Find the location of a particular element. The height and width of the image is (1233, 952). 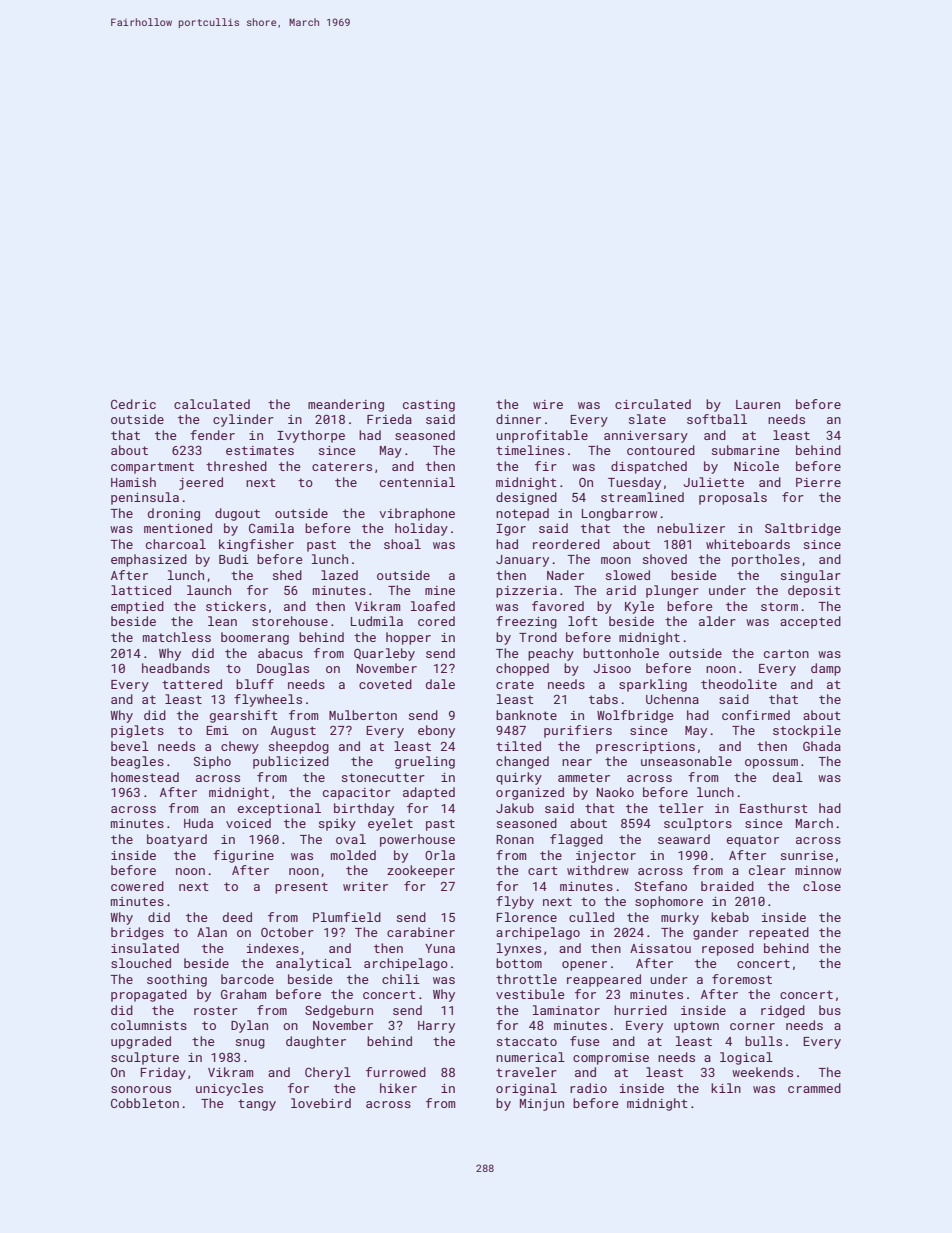

accepted is located at coordinates (810, 622).
